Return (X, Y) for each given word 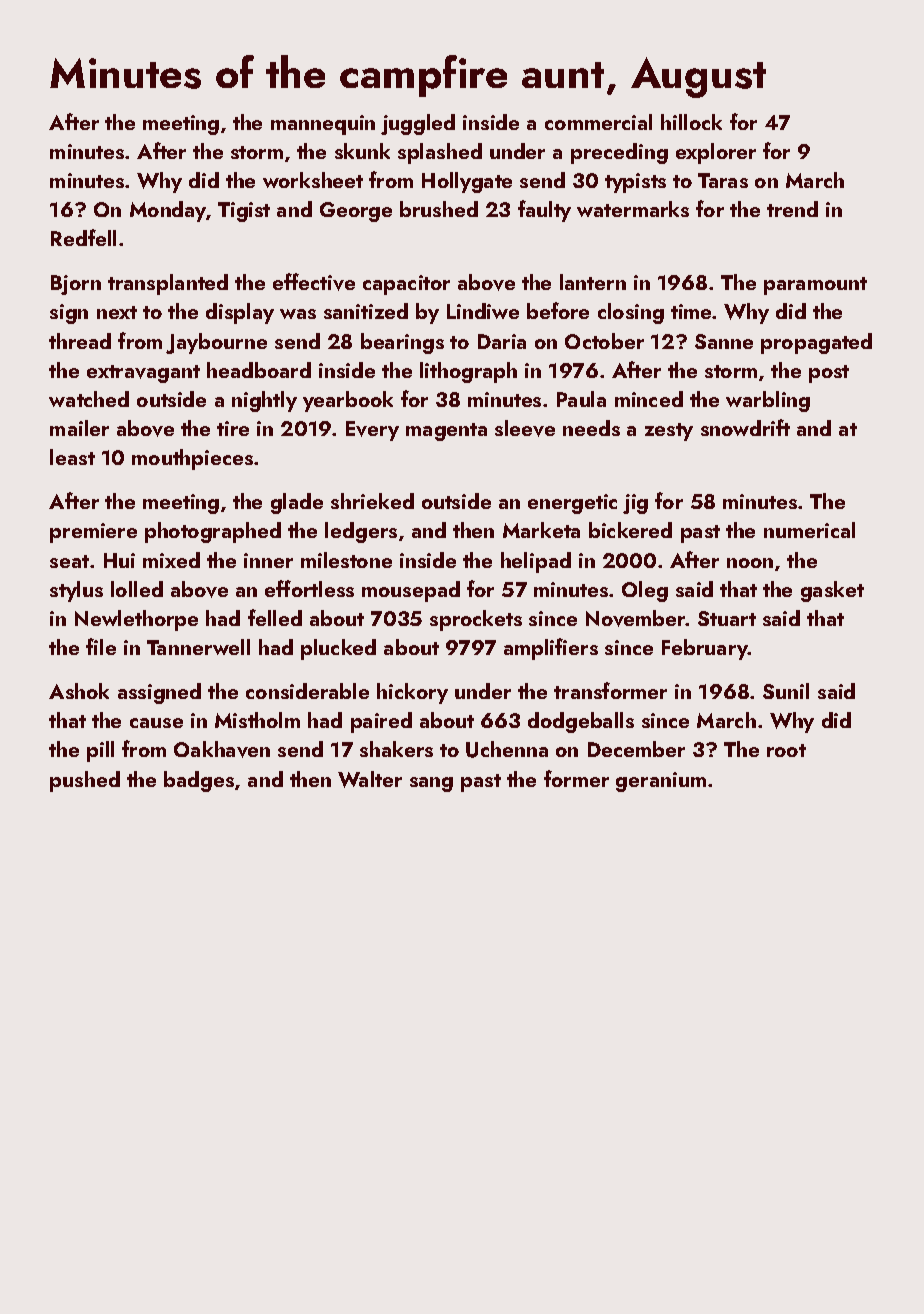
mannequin (323, 125)
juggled (418, 124)
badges (199, 781)
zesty (669, 432)
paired (381, 722)
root (786, 750)
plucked (338, 649)
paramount (815, 286)
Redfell (83, 237)
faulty (544, 211)
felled (275, 617)
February (705, 649)
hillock (691, 122)
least (72, 457)
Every (372, 431)
